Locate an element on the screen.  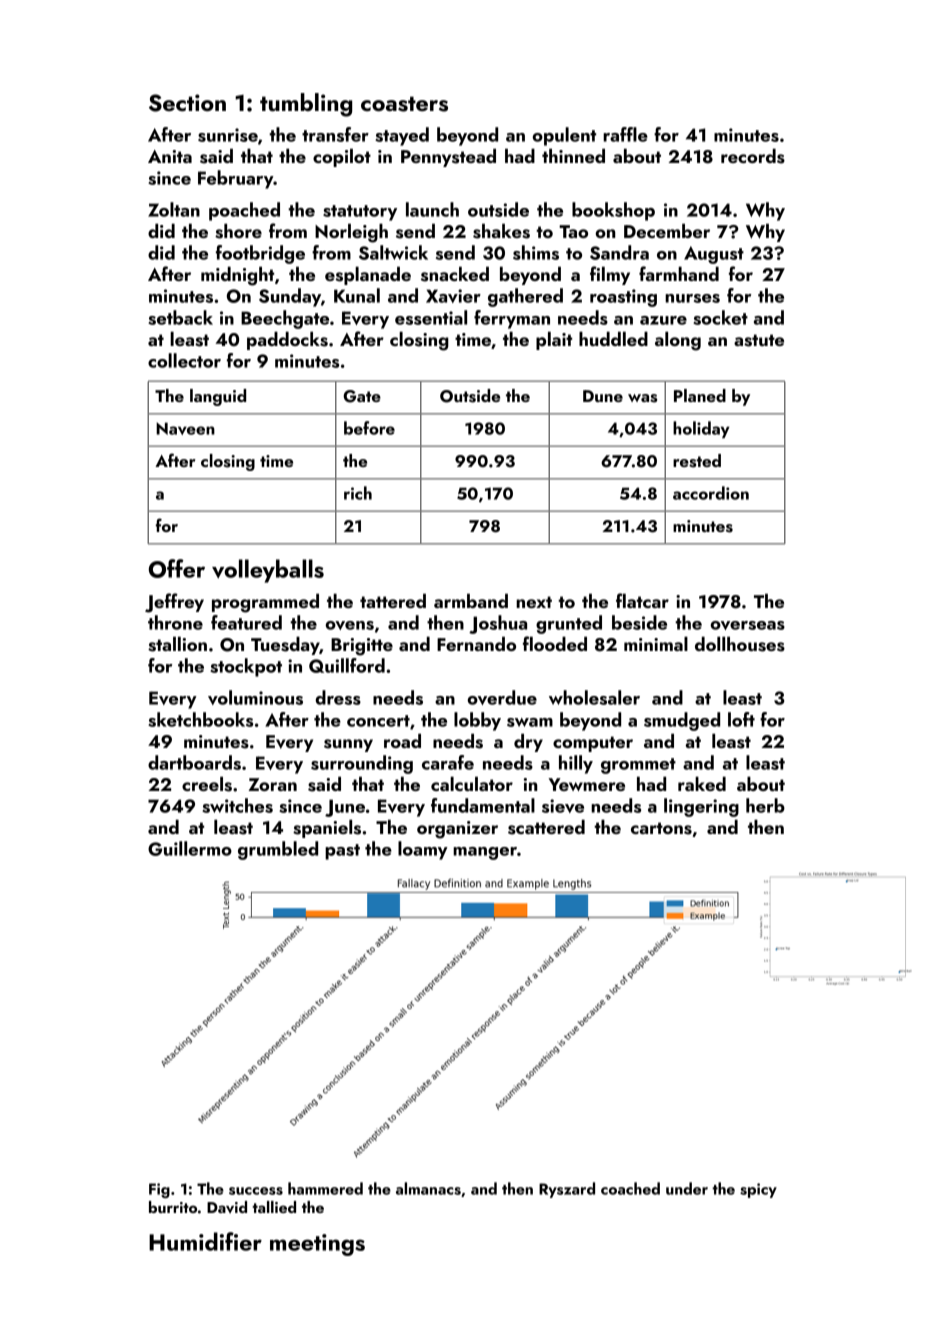
records is located at coordinates (753, 156).
